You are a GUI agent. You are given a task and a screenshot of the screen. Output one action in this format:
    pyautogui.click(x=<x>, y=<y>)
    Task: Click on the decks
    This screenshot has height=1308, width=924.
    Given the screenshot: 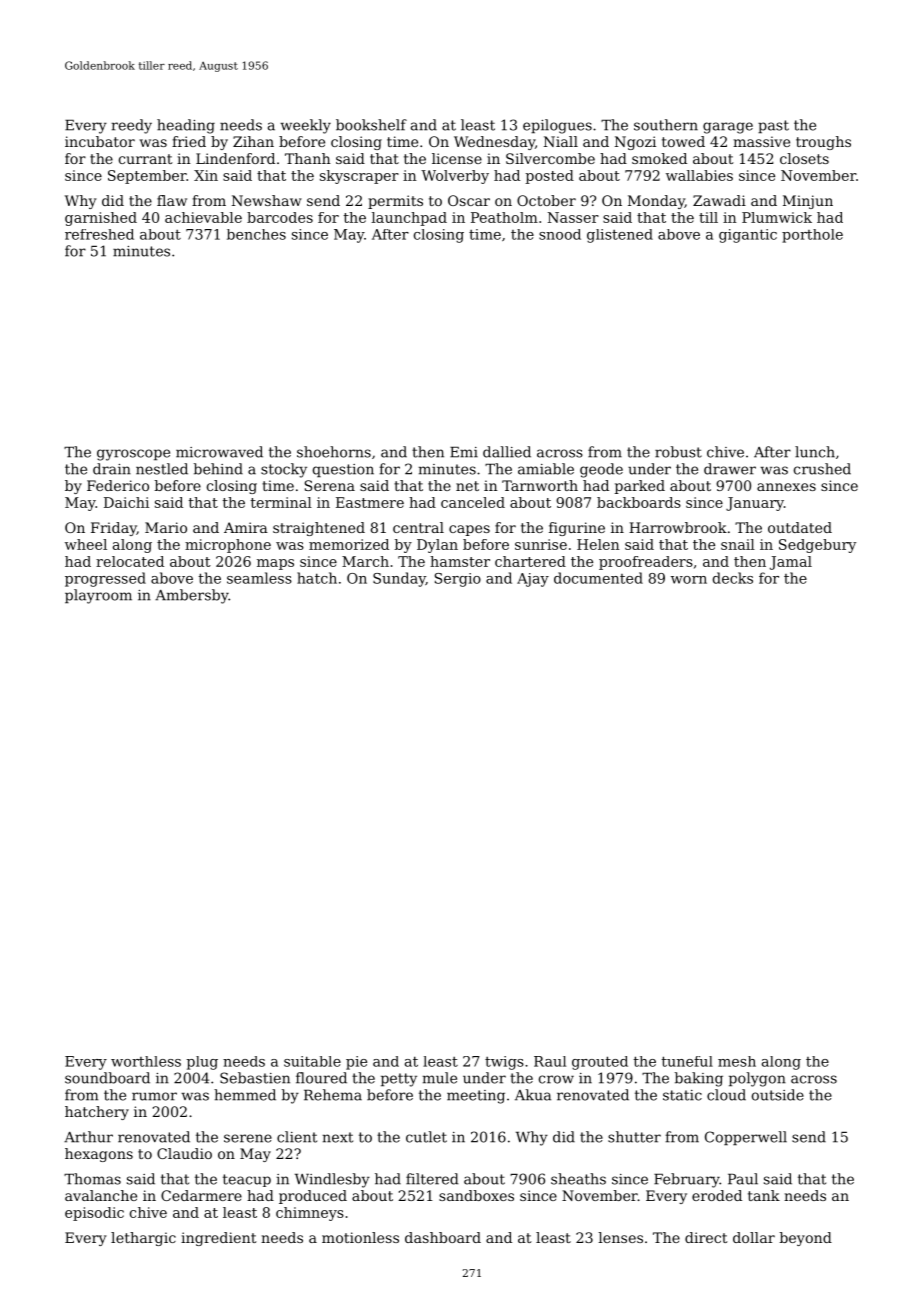 What is the action you would take?
    pyautogui.click(x=733, y=578)
